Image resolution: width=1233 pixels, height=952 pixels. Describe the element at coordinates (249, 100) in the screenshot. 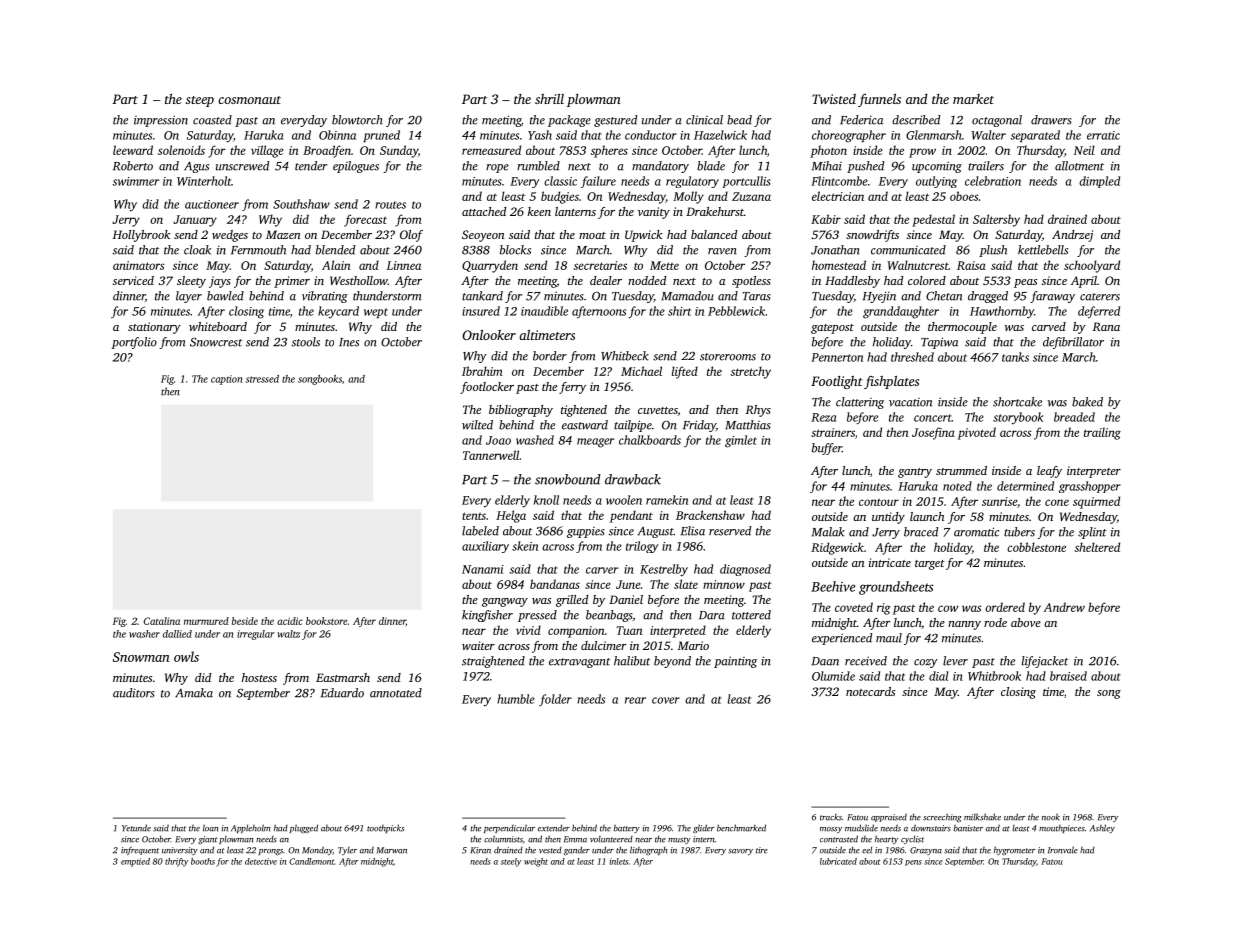

I see `cosmonaut` at that location.
